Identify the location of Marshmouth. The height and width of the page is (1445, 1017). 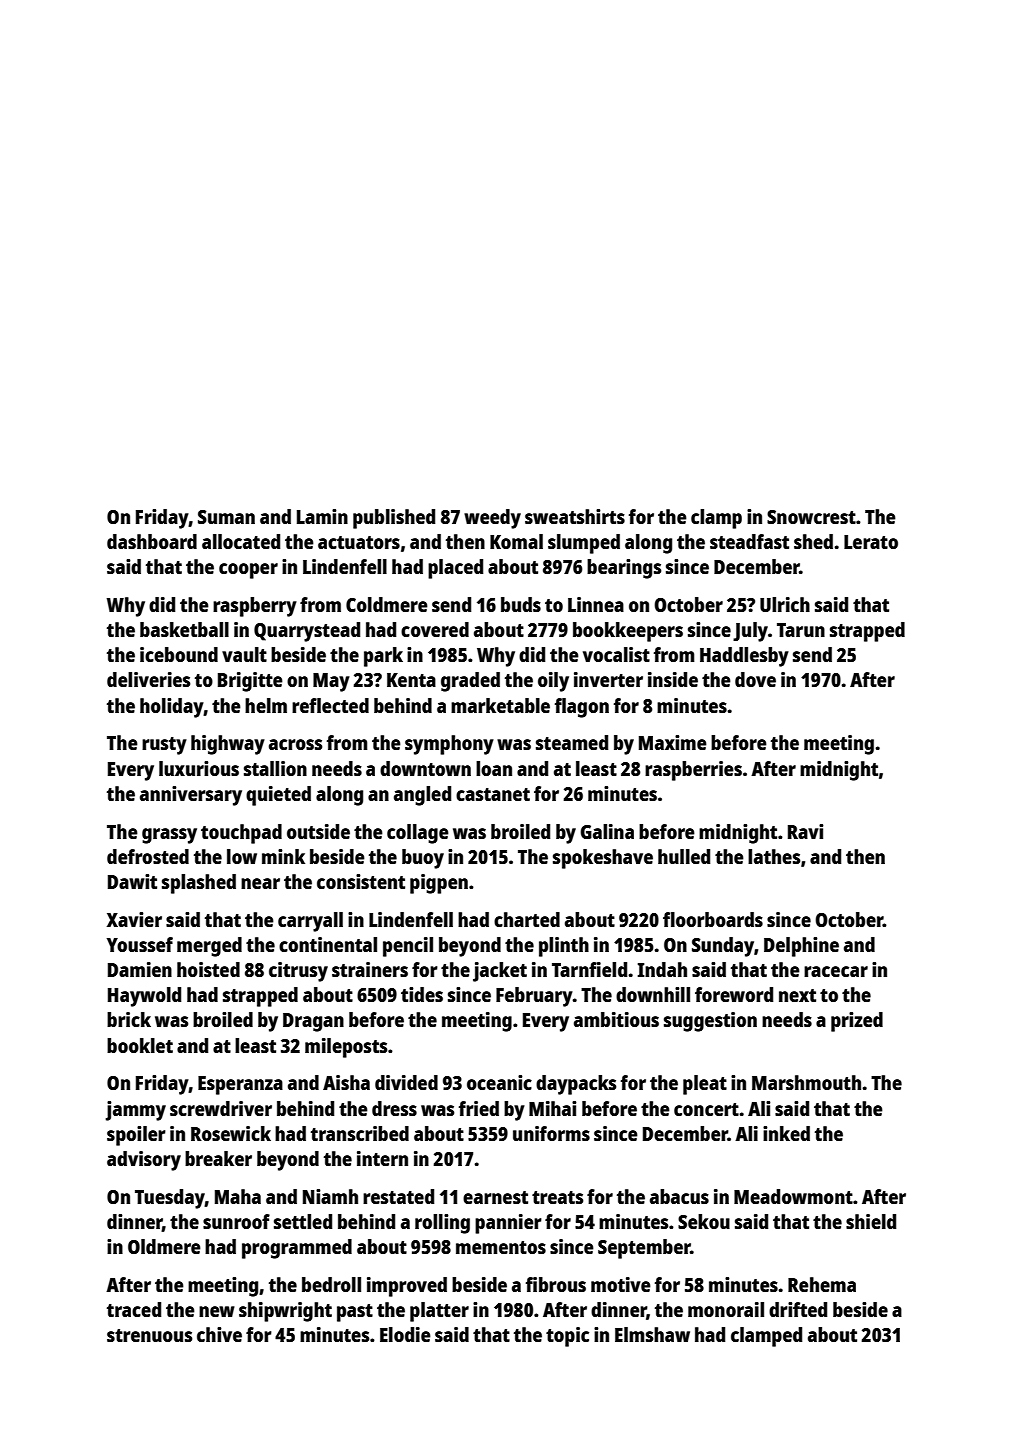
(806, 1082).
